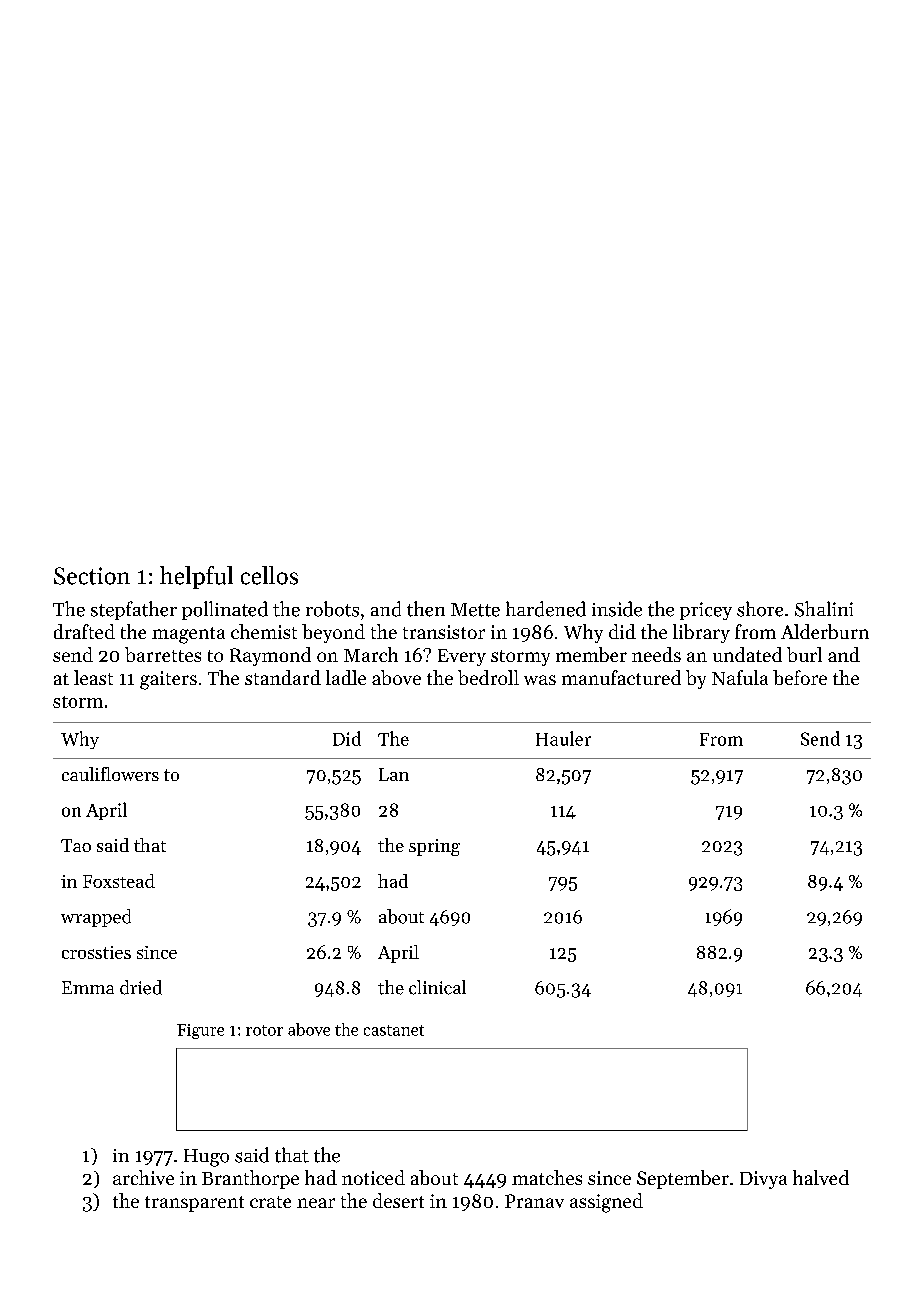 Image resolution: width=924 pixels, height=1308 pixels. What do you see at coordinates (110, 774) in the screenshot?
I see `cauliflowers` at bounding box center [110, 774].
